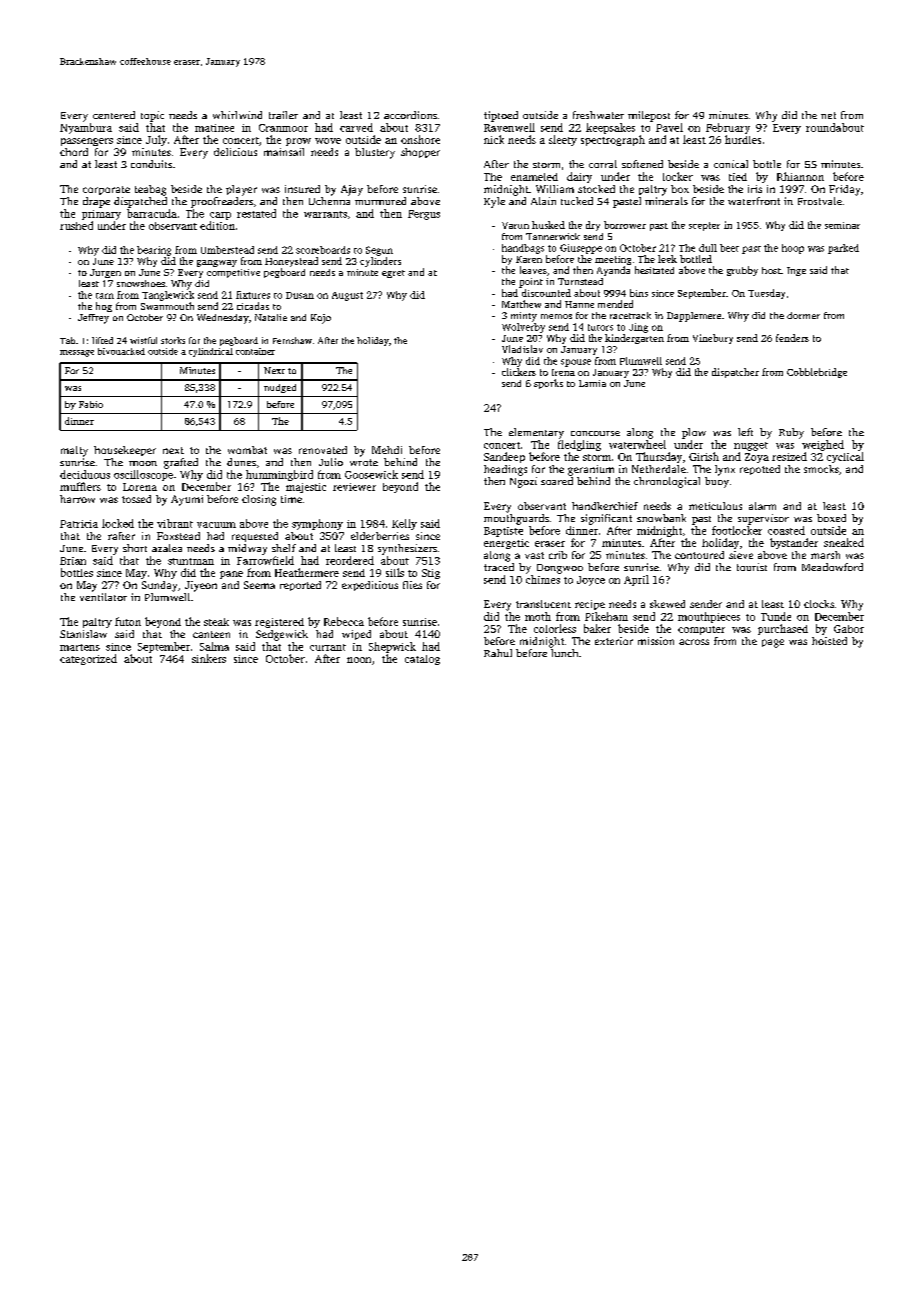 Image resolution: width=924 pixels, height=1308 pixels. What do you see at coordinates (728, 128) in the page?
I see `February` at bounding box center [728, 128].
